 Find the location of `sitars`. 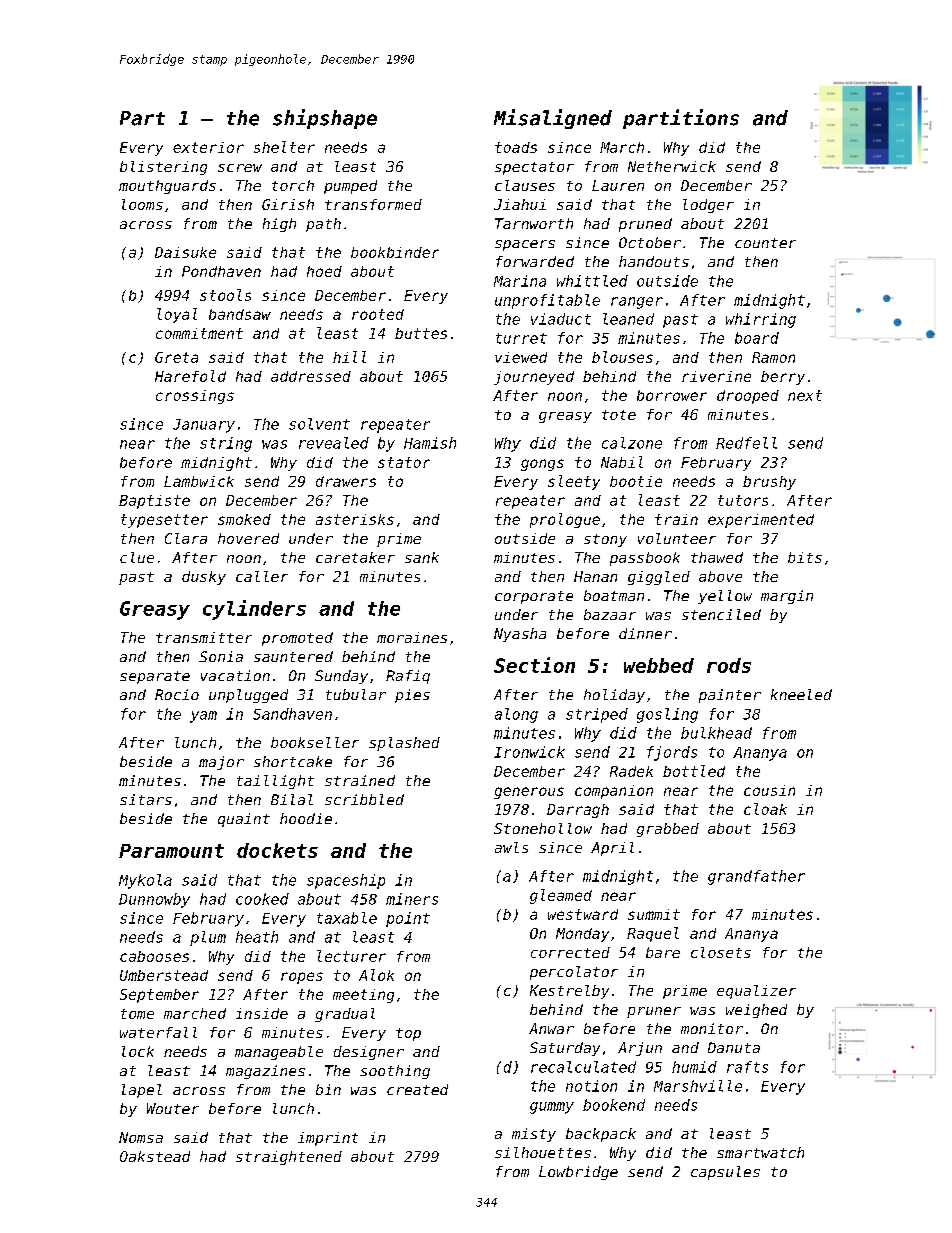

sitars is located at coordinates (146, 799).
